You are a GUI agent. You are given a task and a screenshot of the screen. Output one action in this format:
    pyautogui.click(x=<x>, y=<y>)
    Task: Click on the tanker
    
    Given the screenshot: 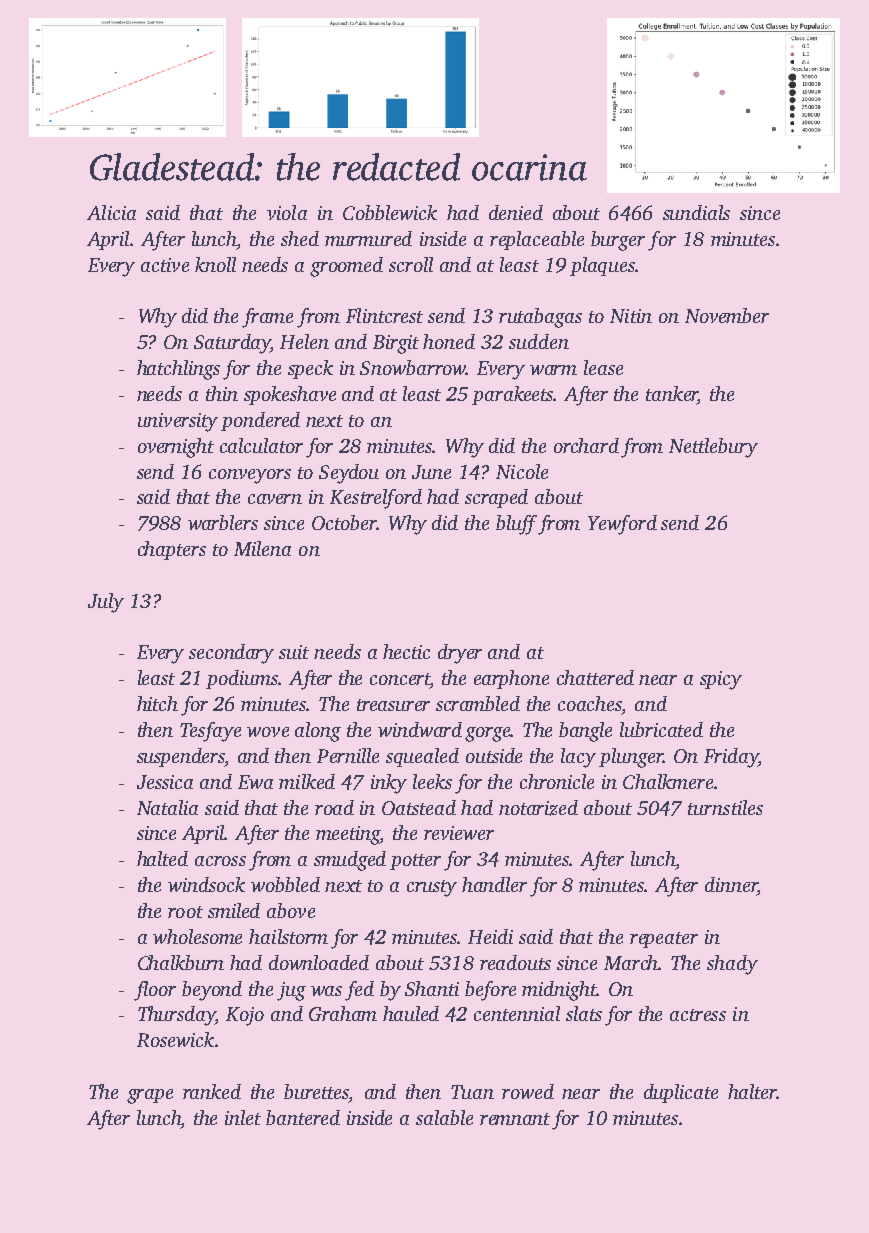 What is the action you would take?
    pyautogui.click(x=672, y=395)
